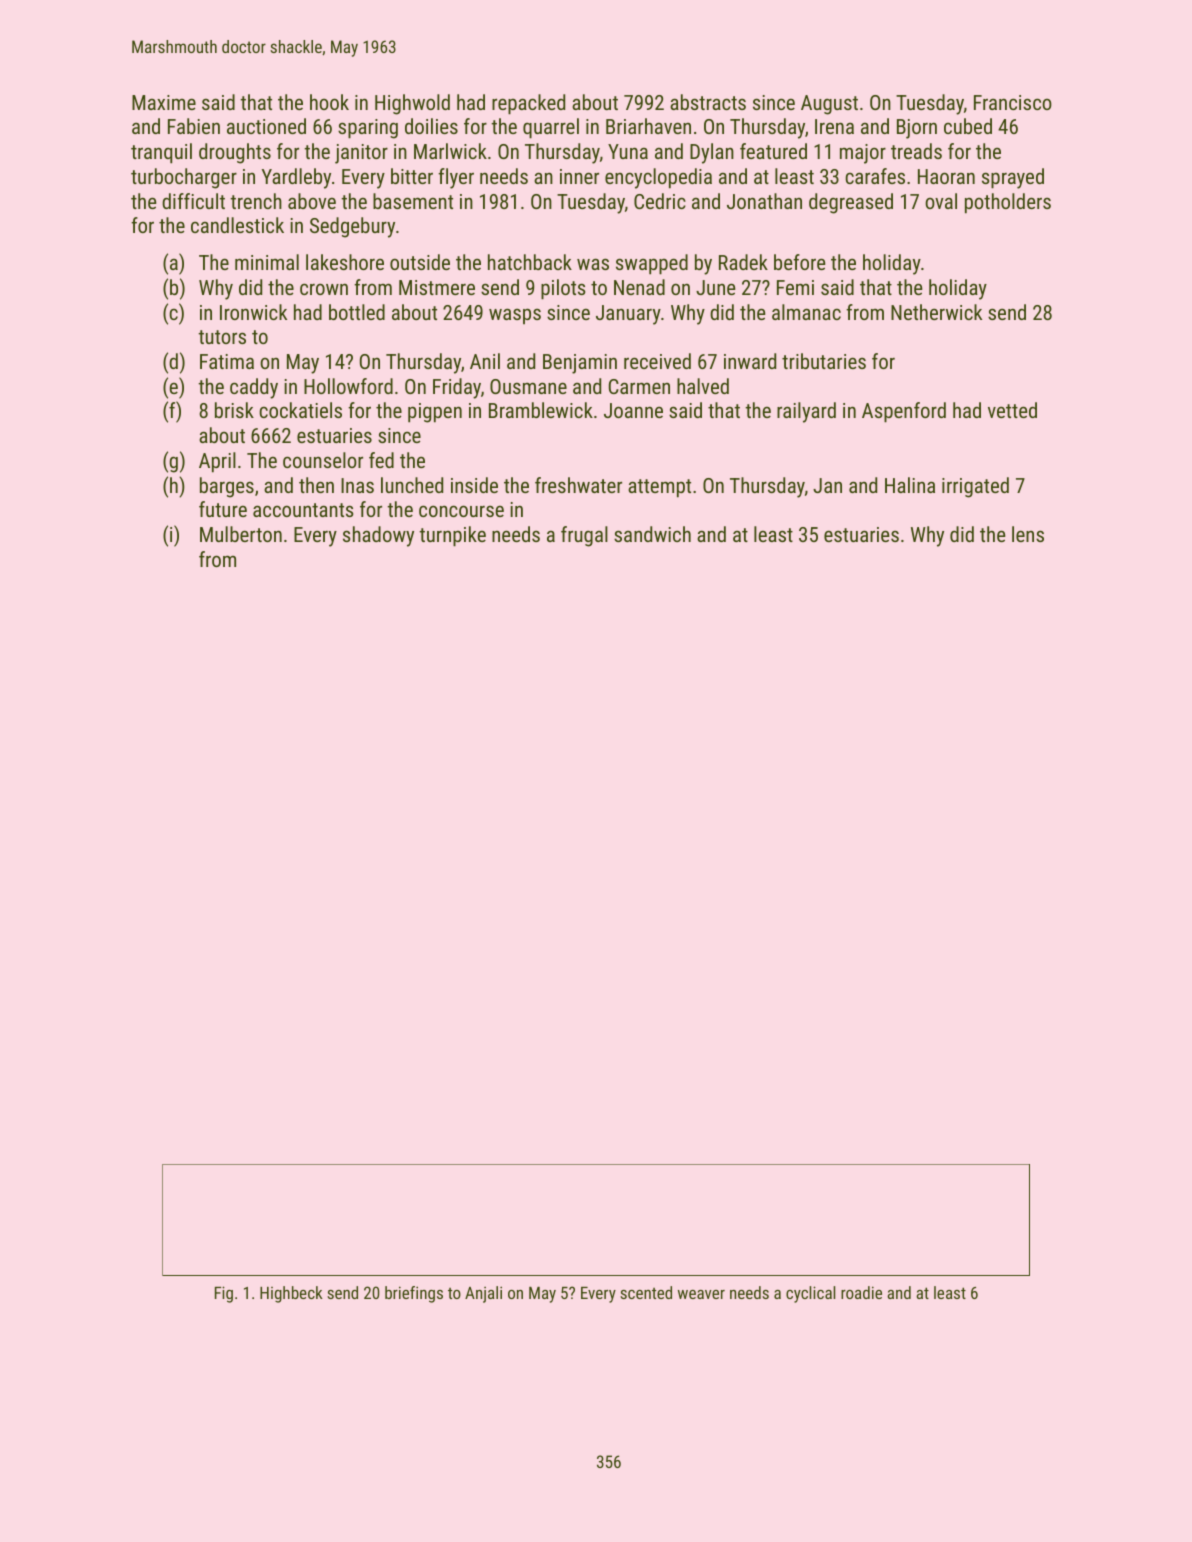 The image size is (1192, 1542). I want to click on Haoran, so click(946, 176).
